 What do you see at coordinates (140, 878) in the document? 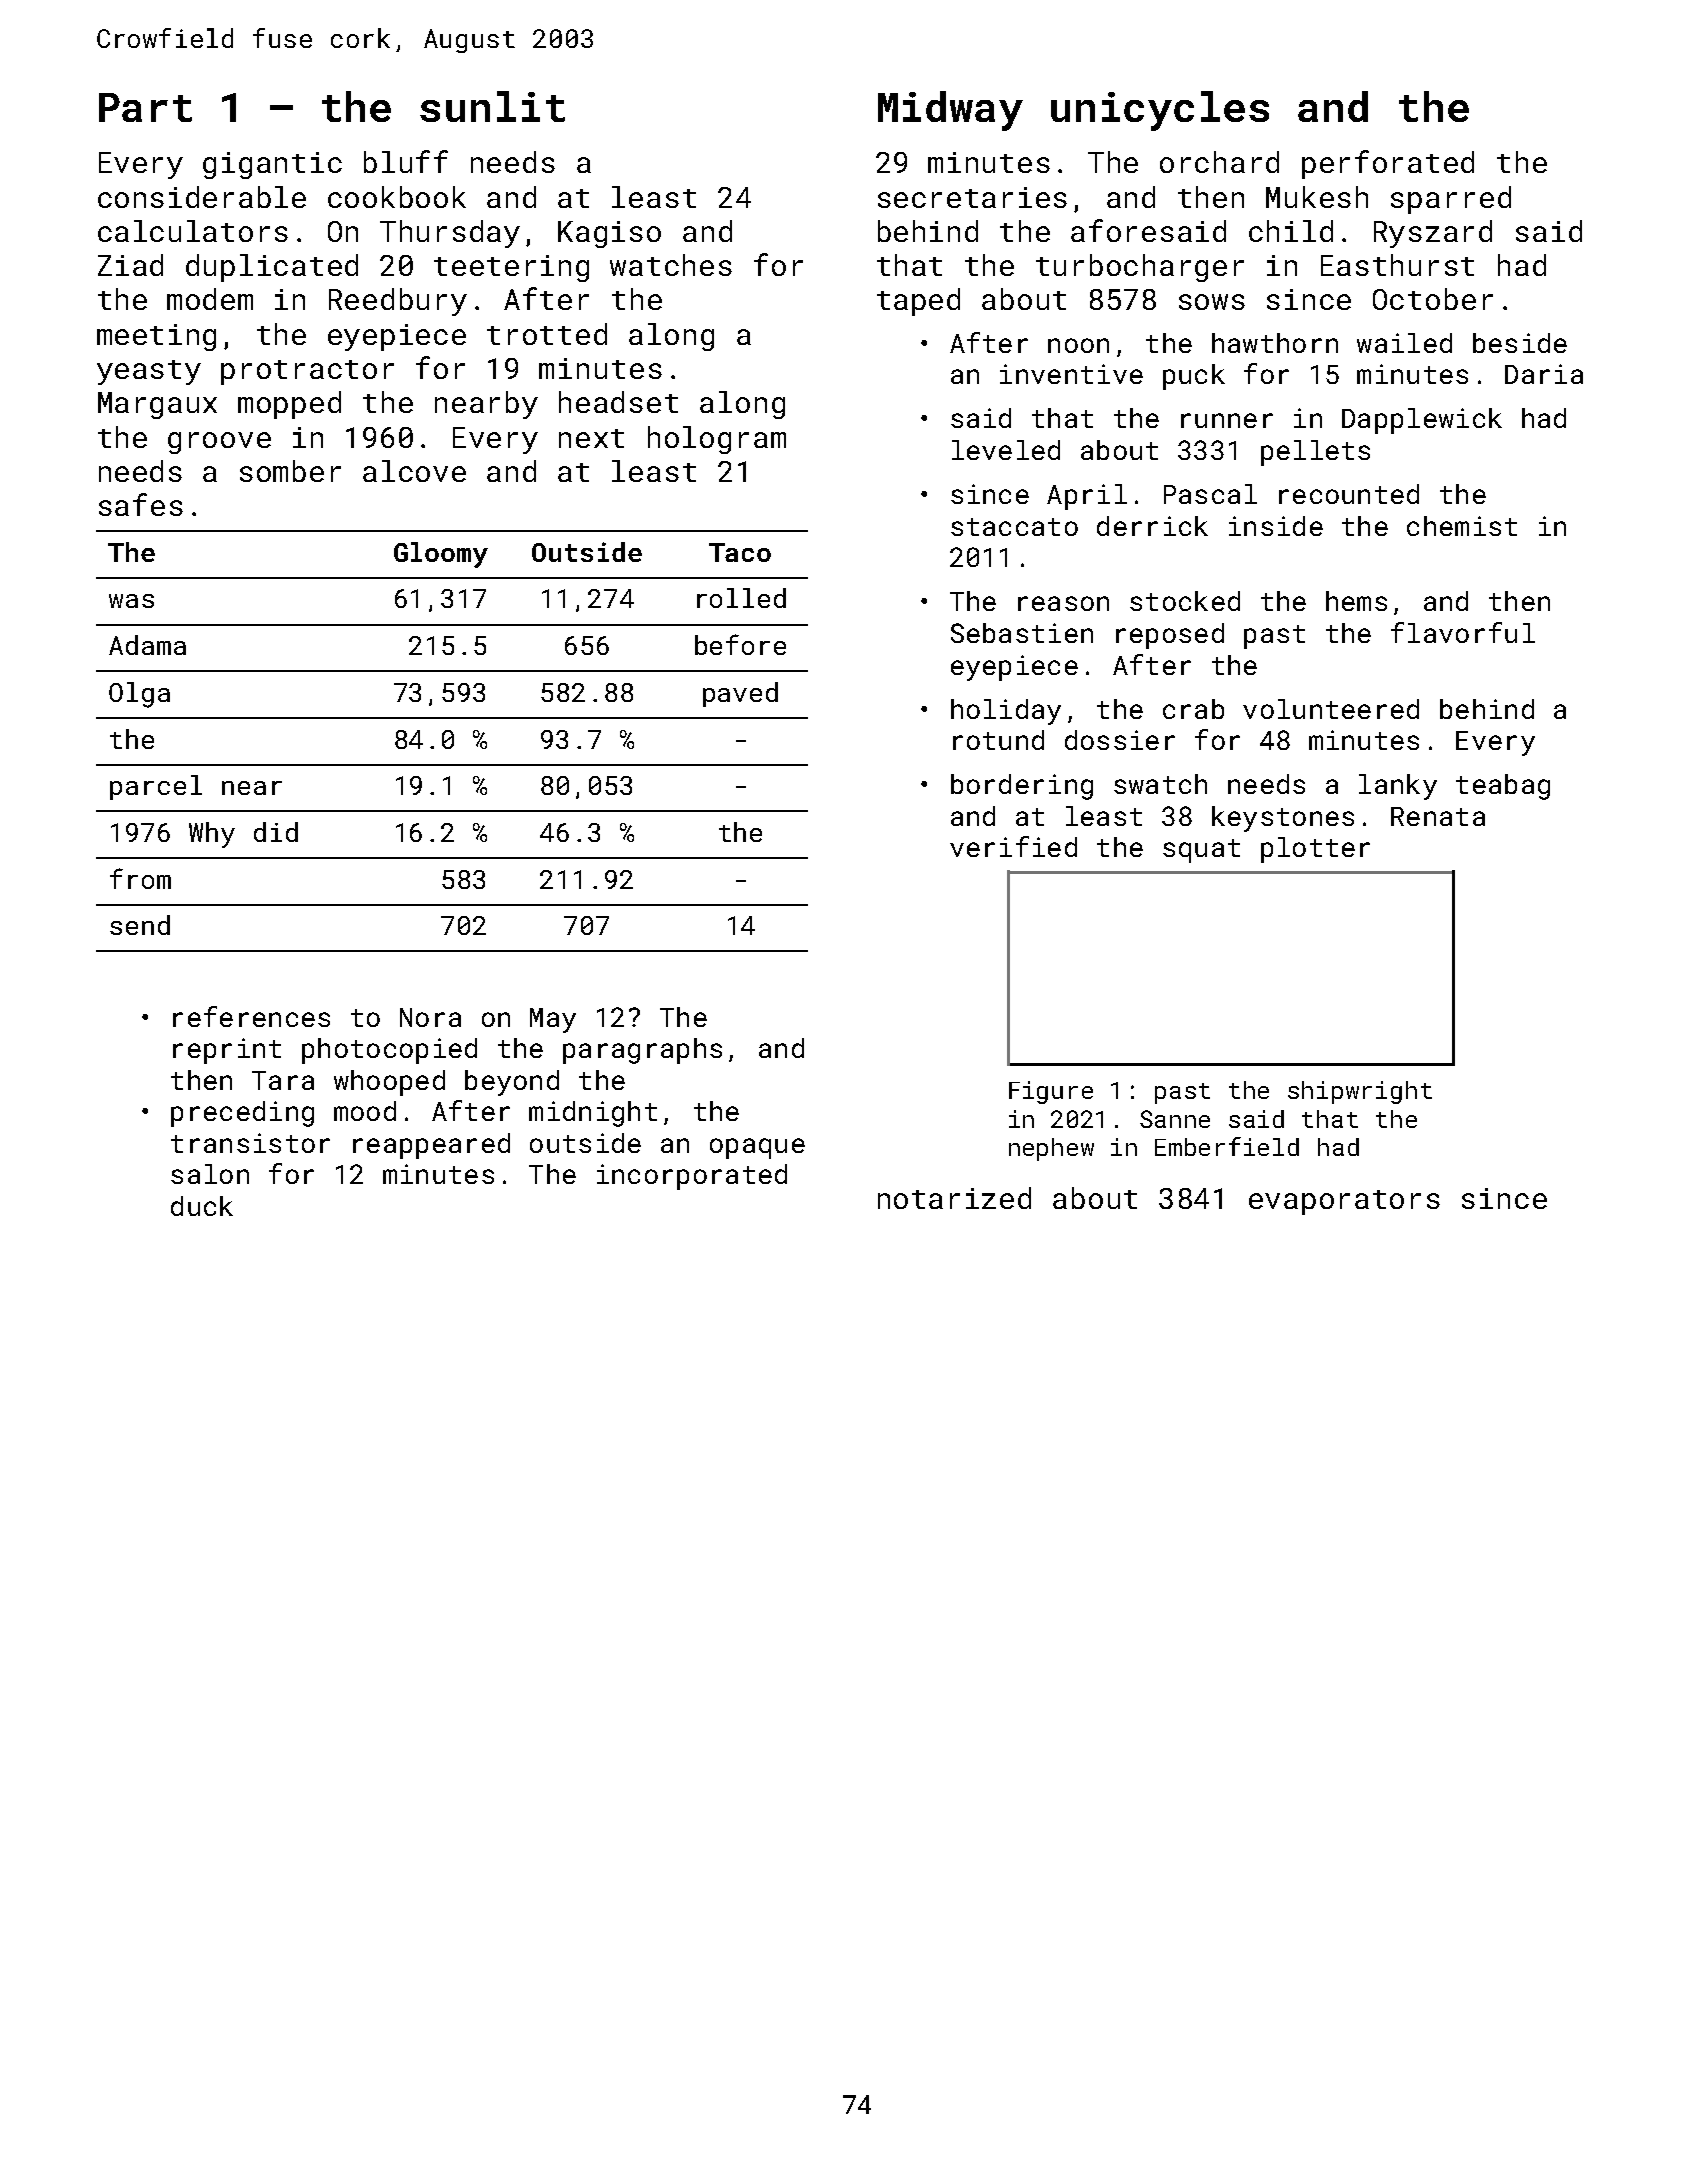
I see `from` at bounding box center [140, 878].
